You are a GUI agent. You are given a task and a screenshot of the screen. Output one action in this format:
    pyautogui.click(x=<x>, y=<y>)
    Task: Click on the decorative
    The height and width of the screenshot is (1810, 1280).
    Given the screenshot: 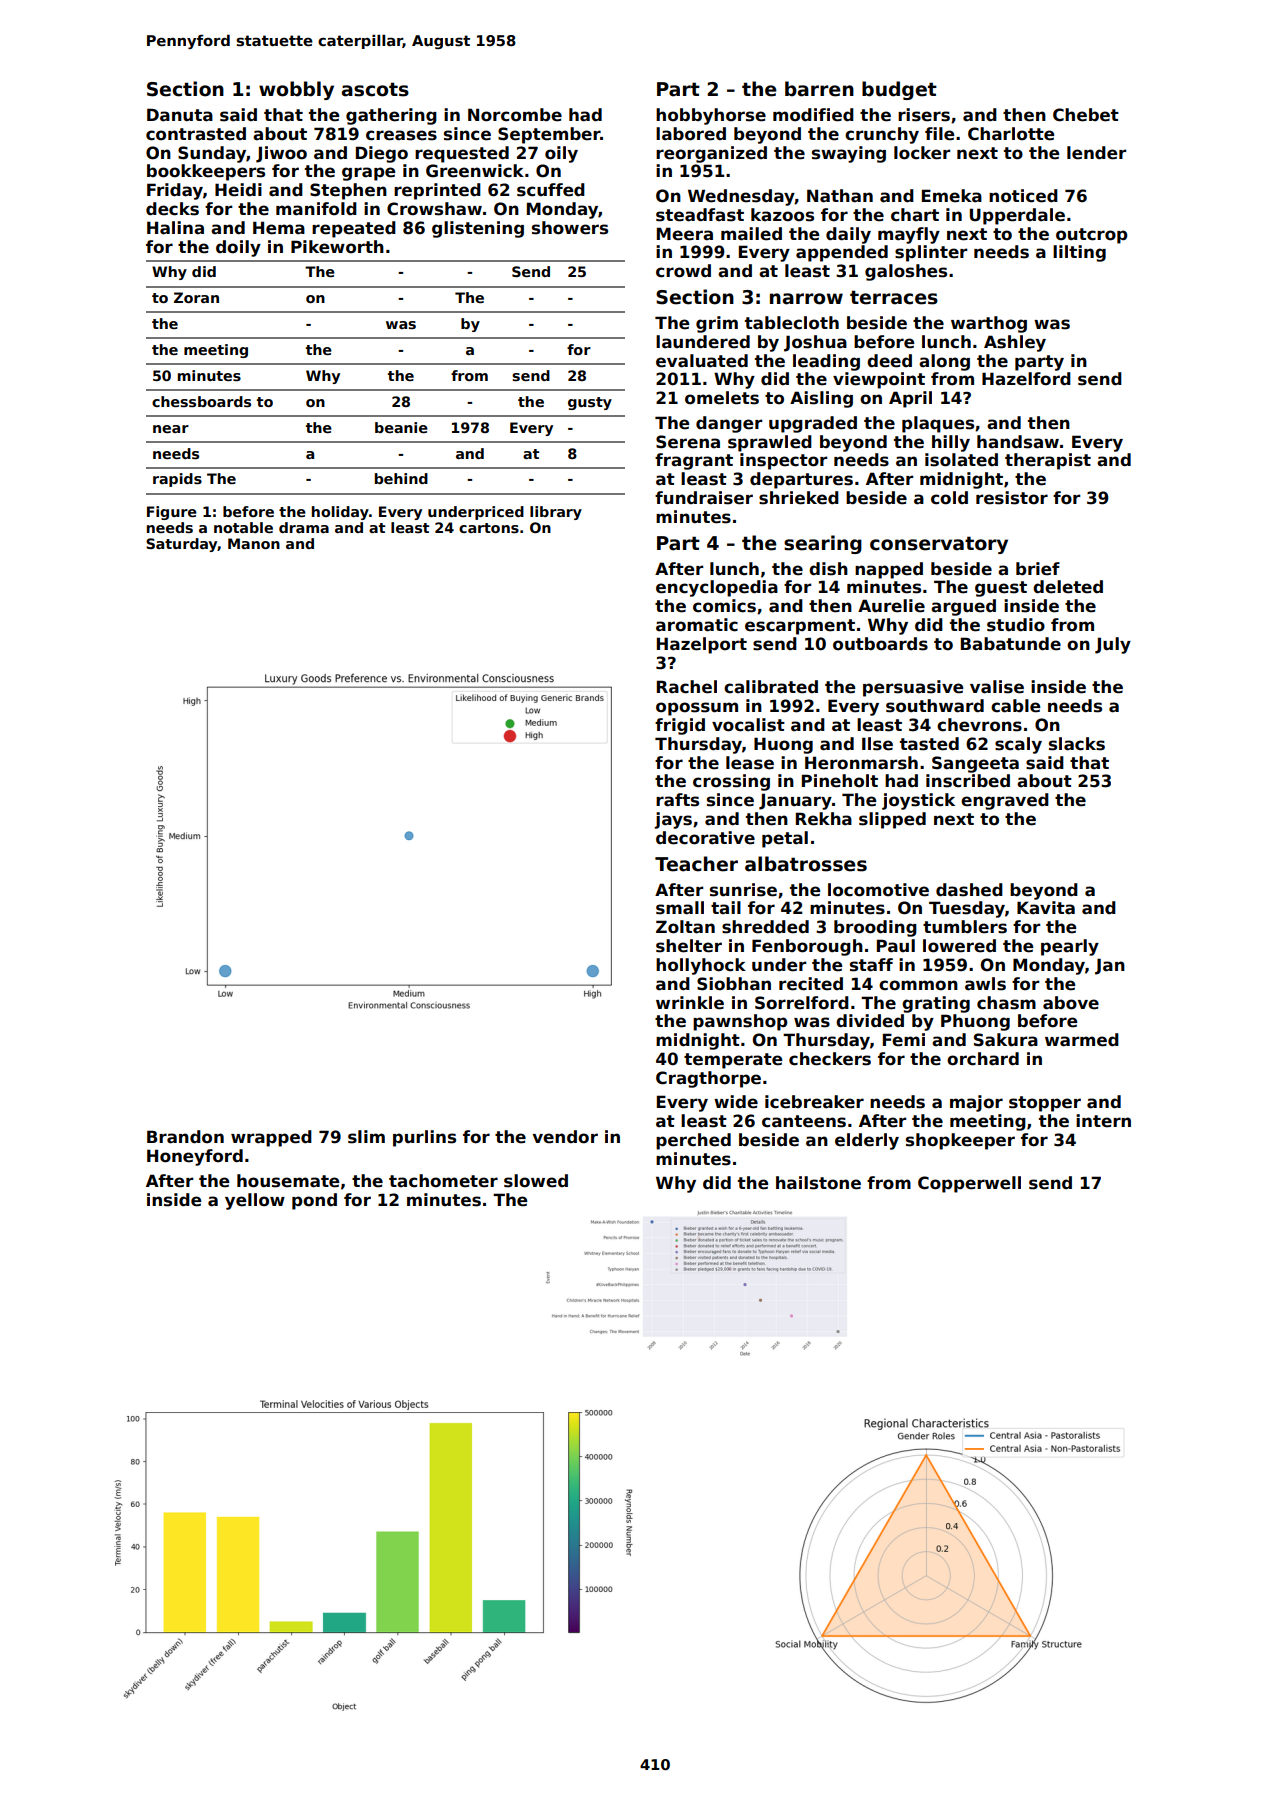 What is the action you would take?
    pyautogui.click(x=705, y=838)
